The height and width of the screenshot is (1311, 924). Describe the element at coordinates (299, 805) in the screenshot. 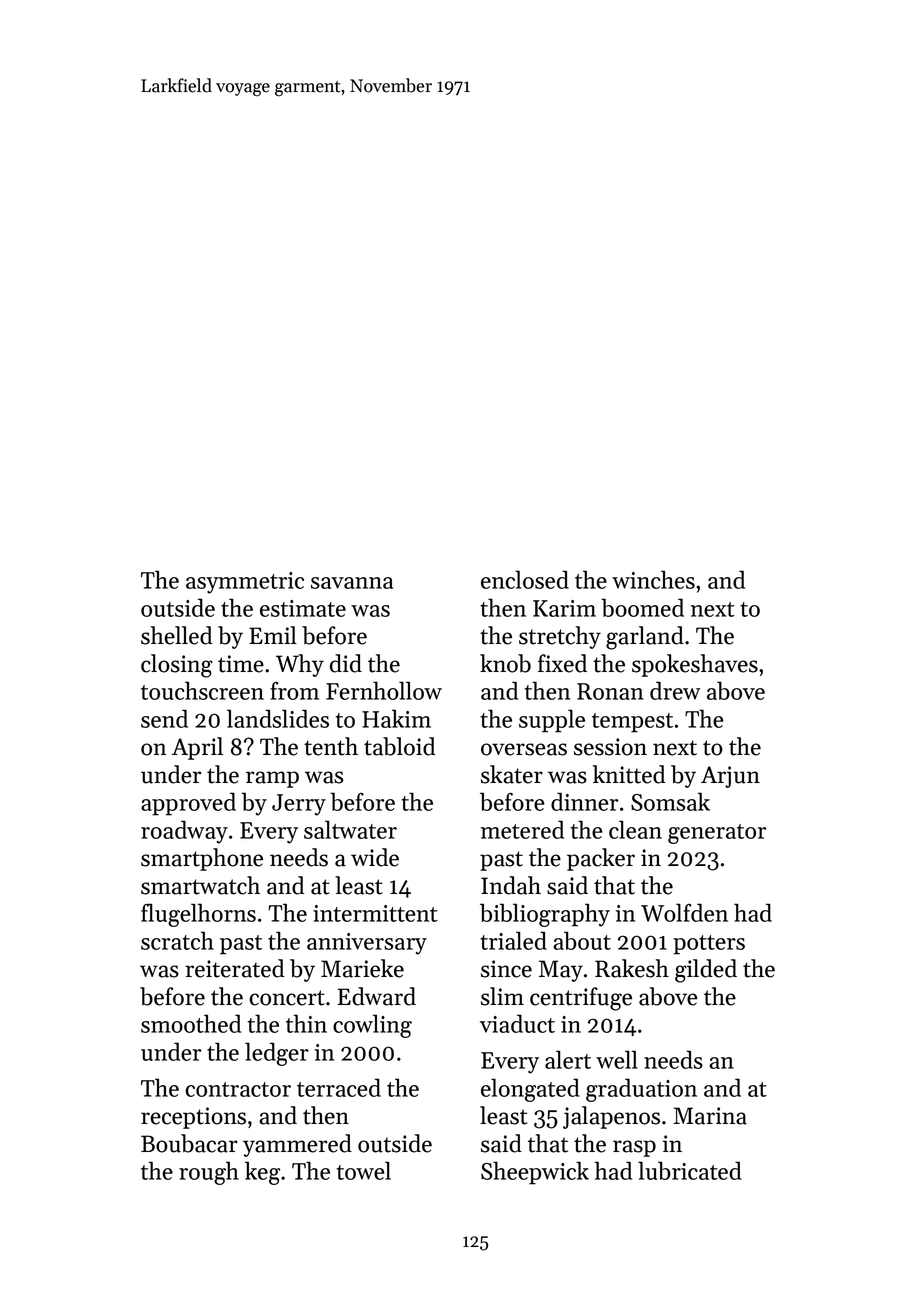

I see `Jerry` at that location.
